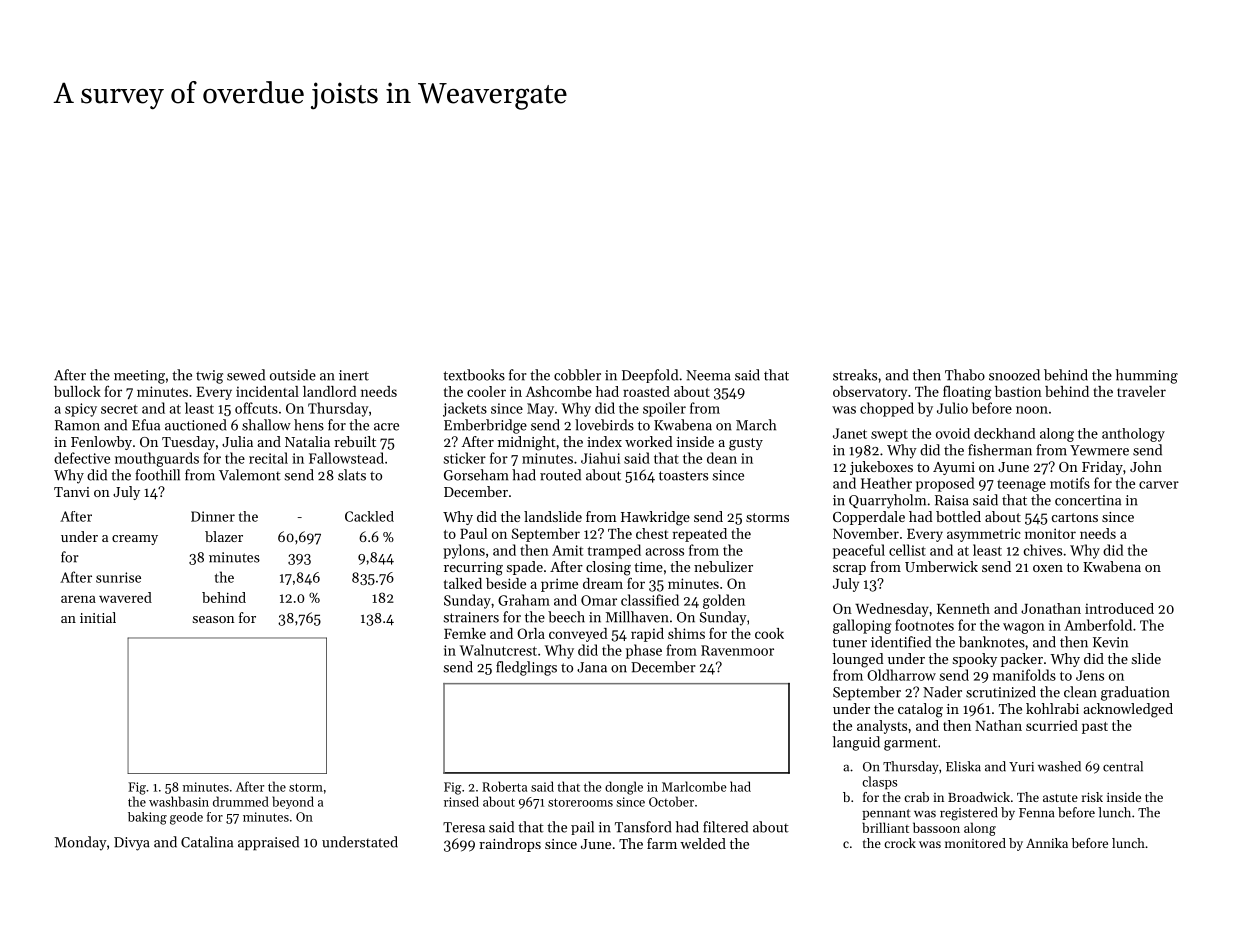  What do you see at coordinates (526, 668) in the image?
I see `fledglings` at bounding box center [526, 668].
